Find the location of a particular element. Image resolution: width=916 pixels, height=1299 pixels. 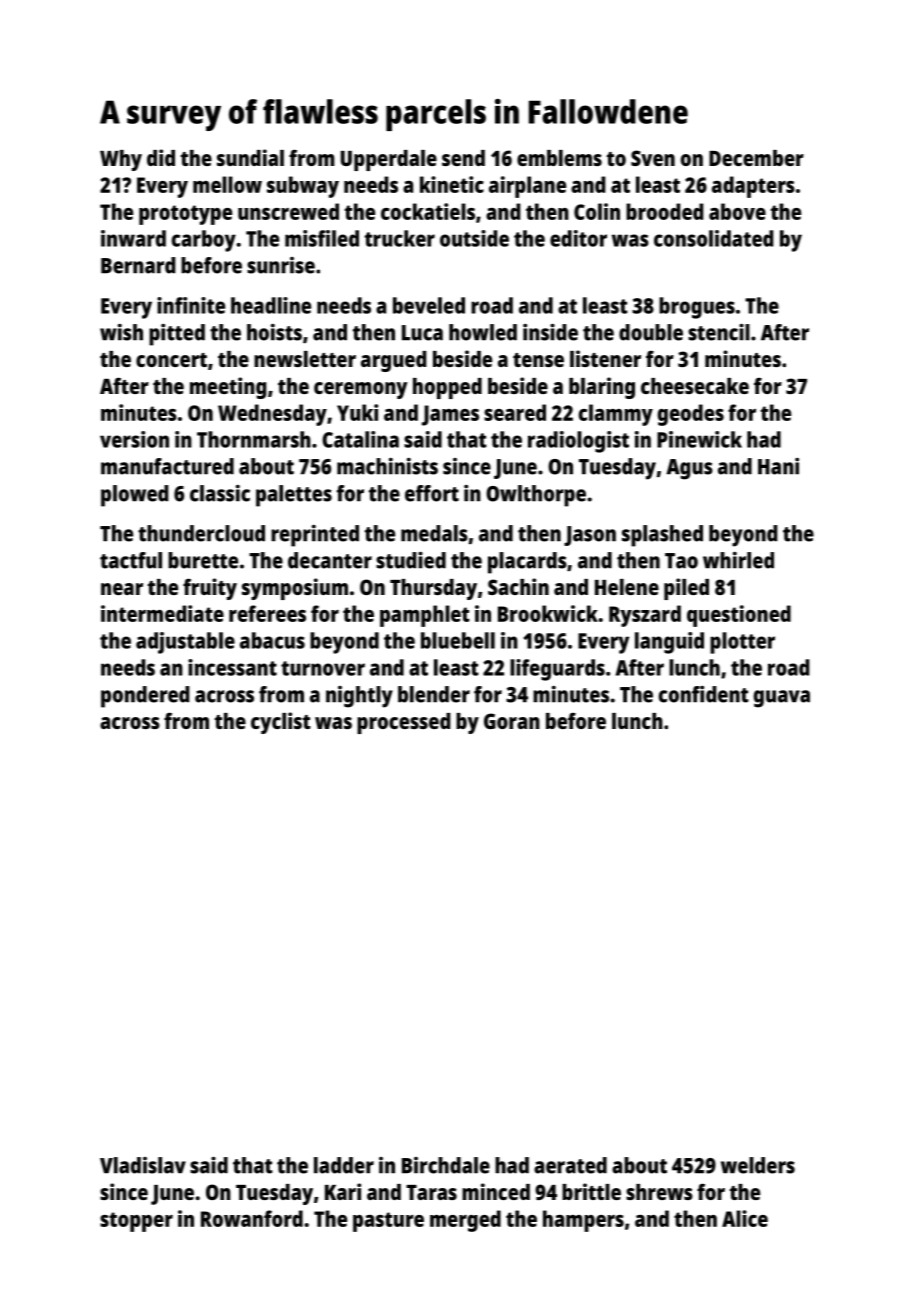

consolidated is located at coordinates (714, 238).
